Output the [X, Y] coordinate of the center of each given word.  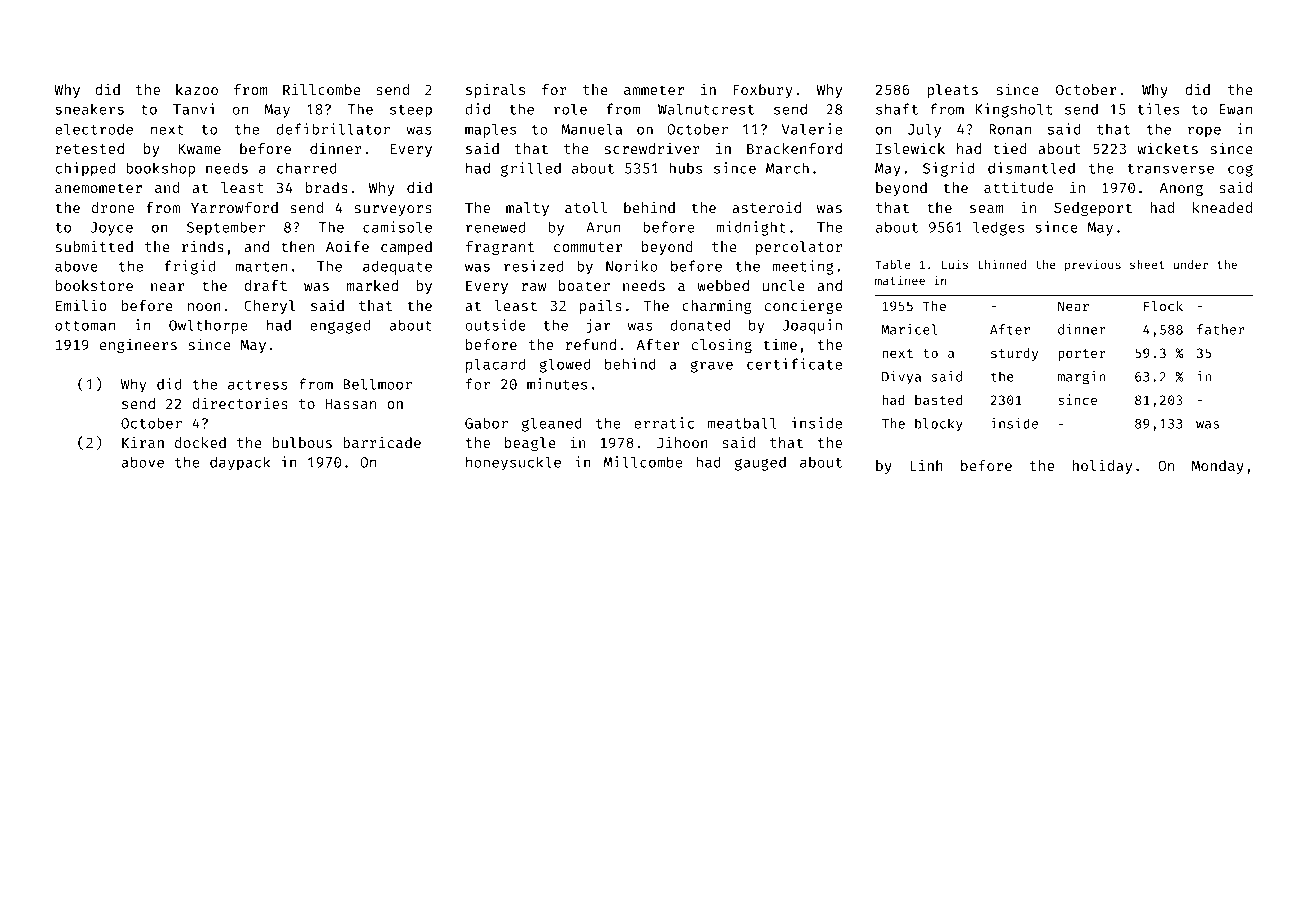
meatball [742, 423]
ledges [998, 228]
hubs [685, 168]
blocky [939, 425]
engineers [138, 345]
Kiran [143, 442]
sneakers [89, 109]
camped [406, 248]
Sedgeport [1093, 209]
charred [307, 168]
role [570, 109]
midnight [751, 228]
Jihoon [682, 442]
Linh [926, 465]
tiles [1158, 109]
